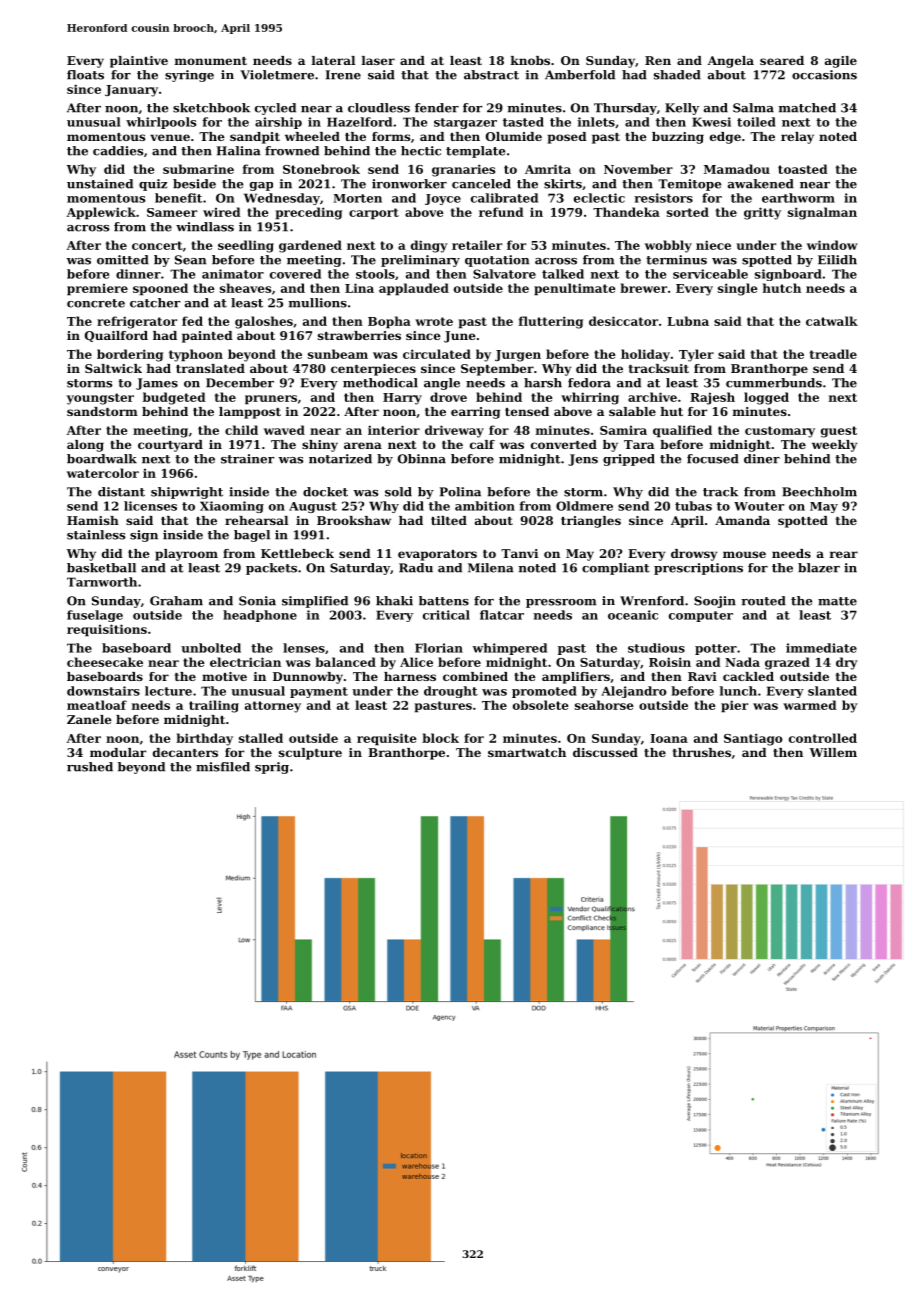 This screenshot has height=1308, width=924. Describe the element at coordinates (465, 123) in the screenshot. I see `stargazer` at that location.
